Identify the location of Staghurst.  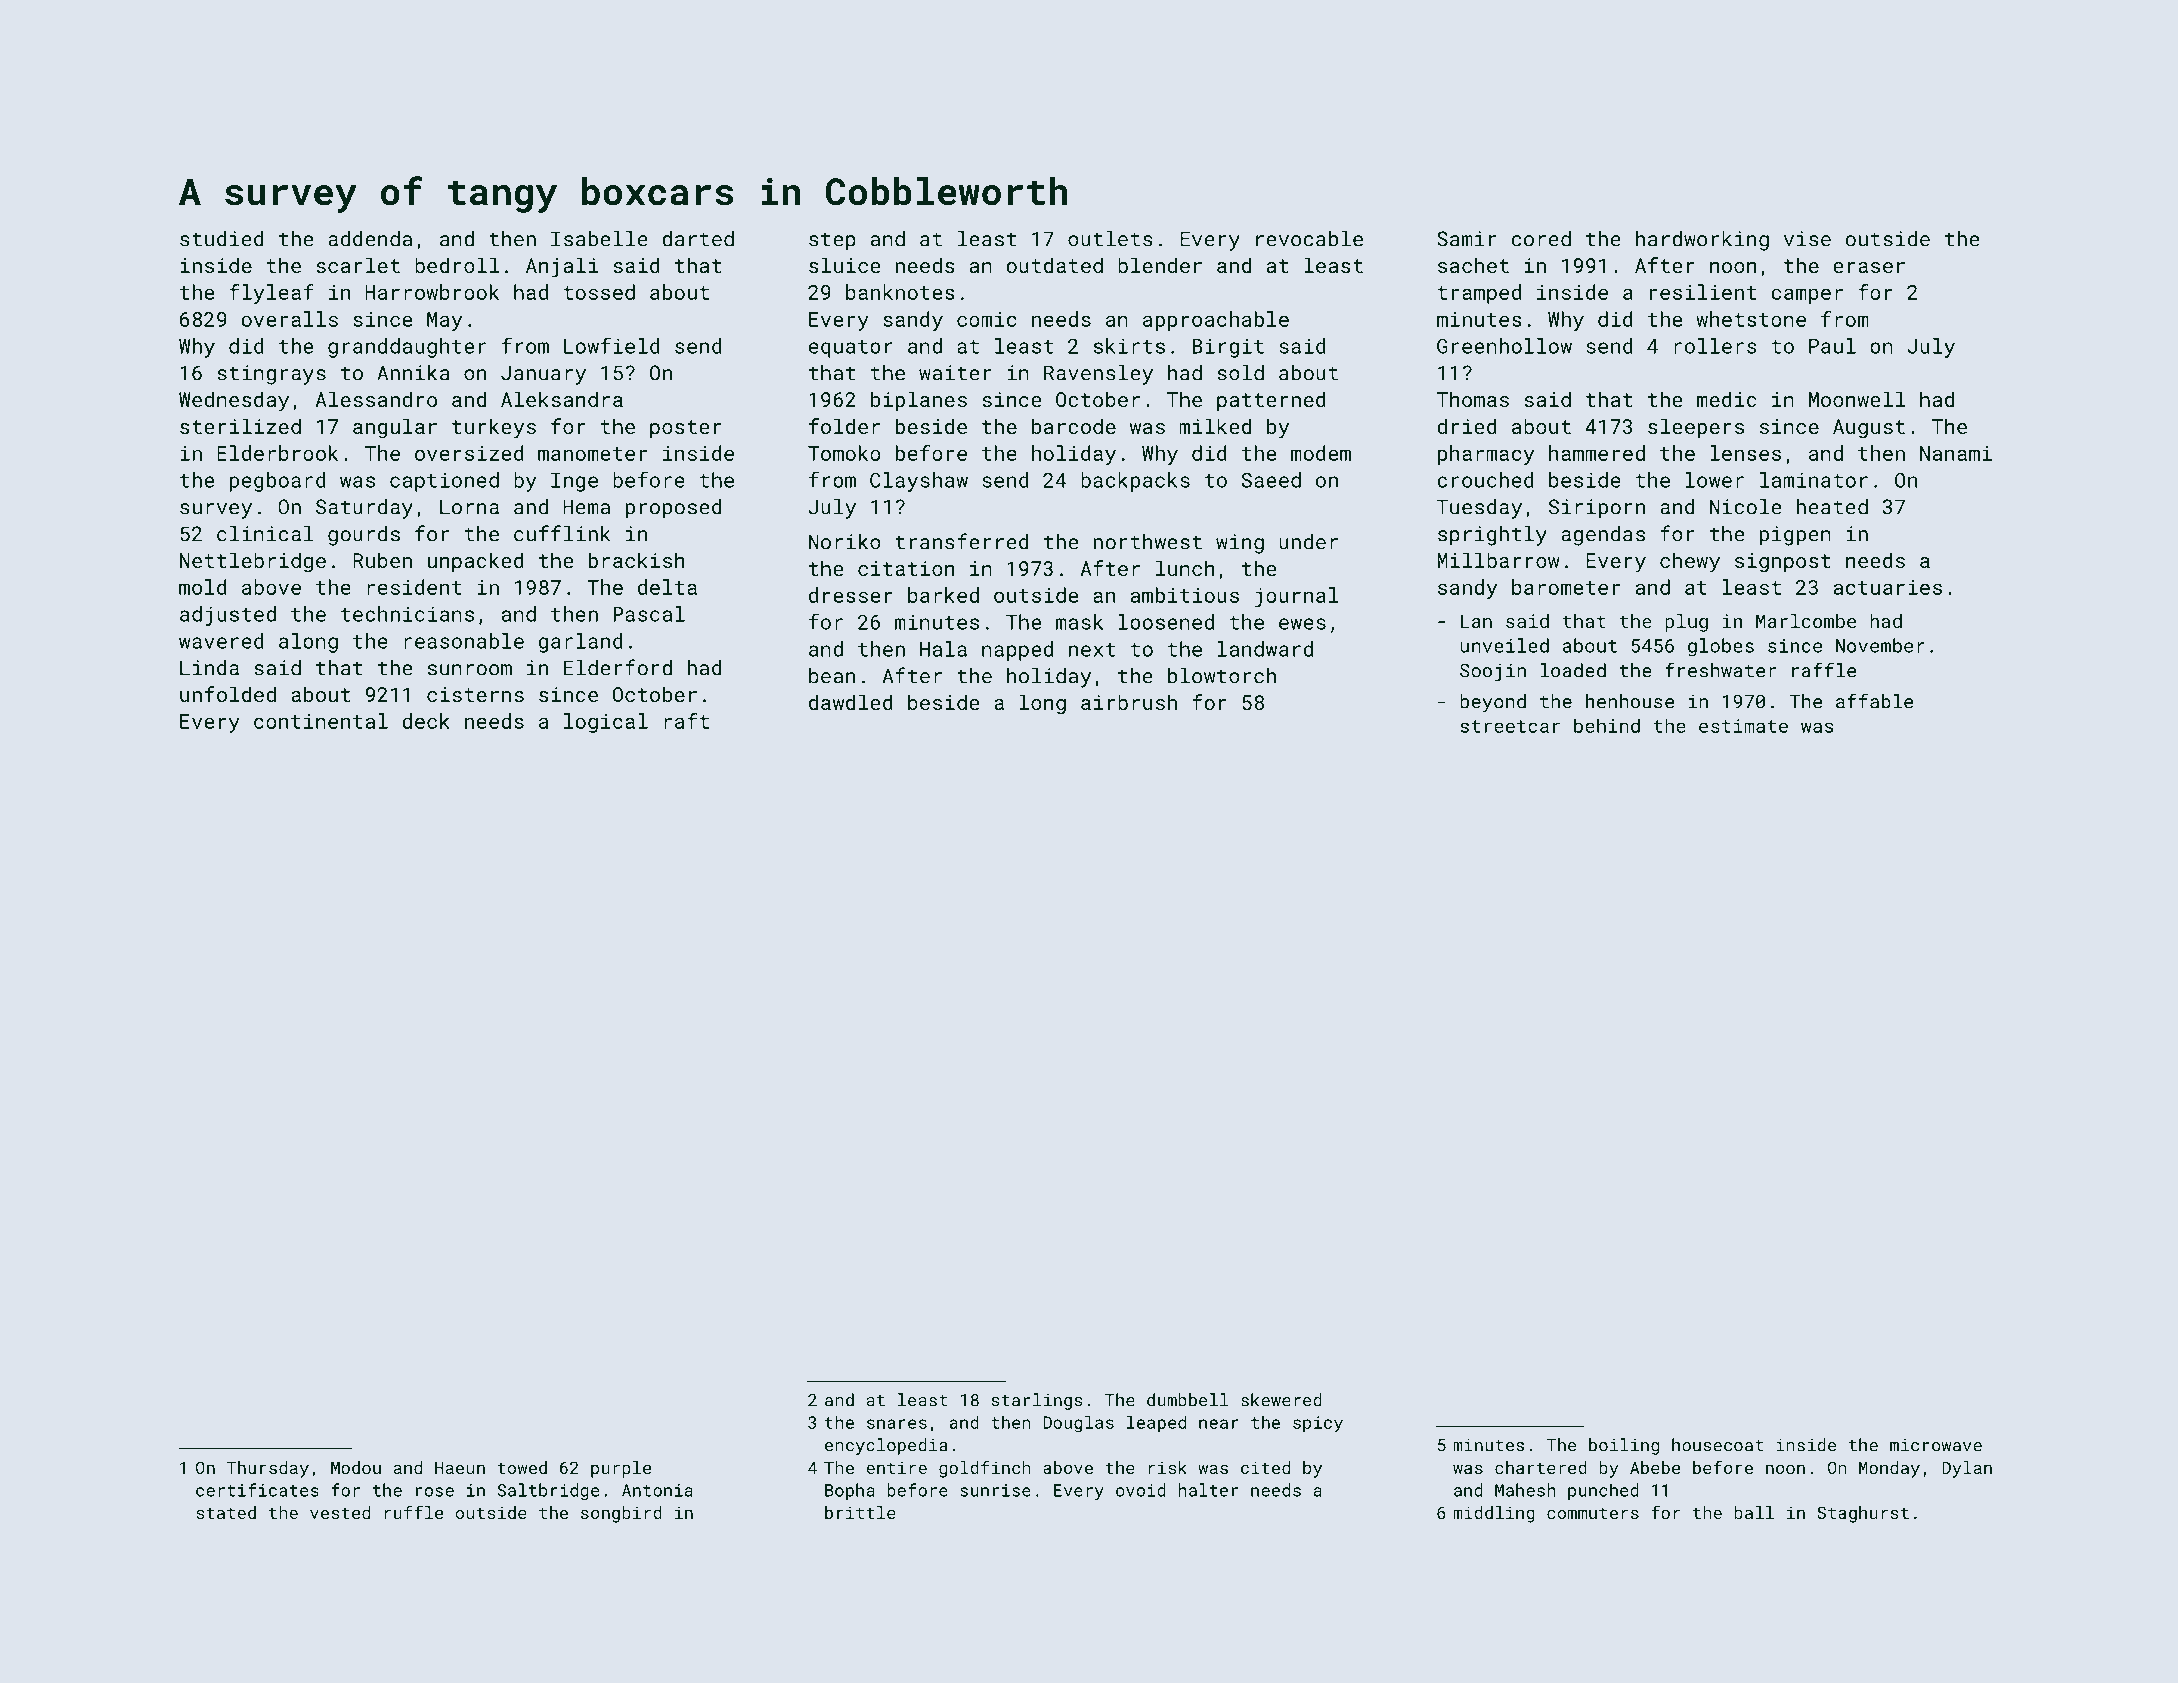
(1863, 1514).
